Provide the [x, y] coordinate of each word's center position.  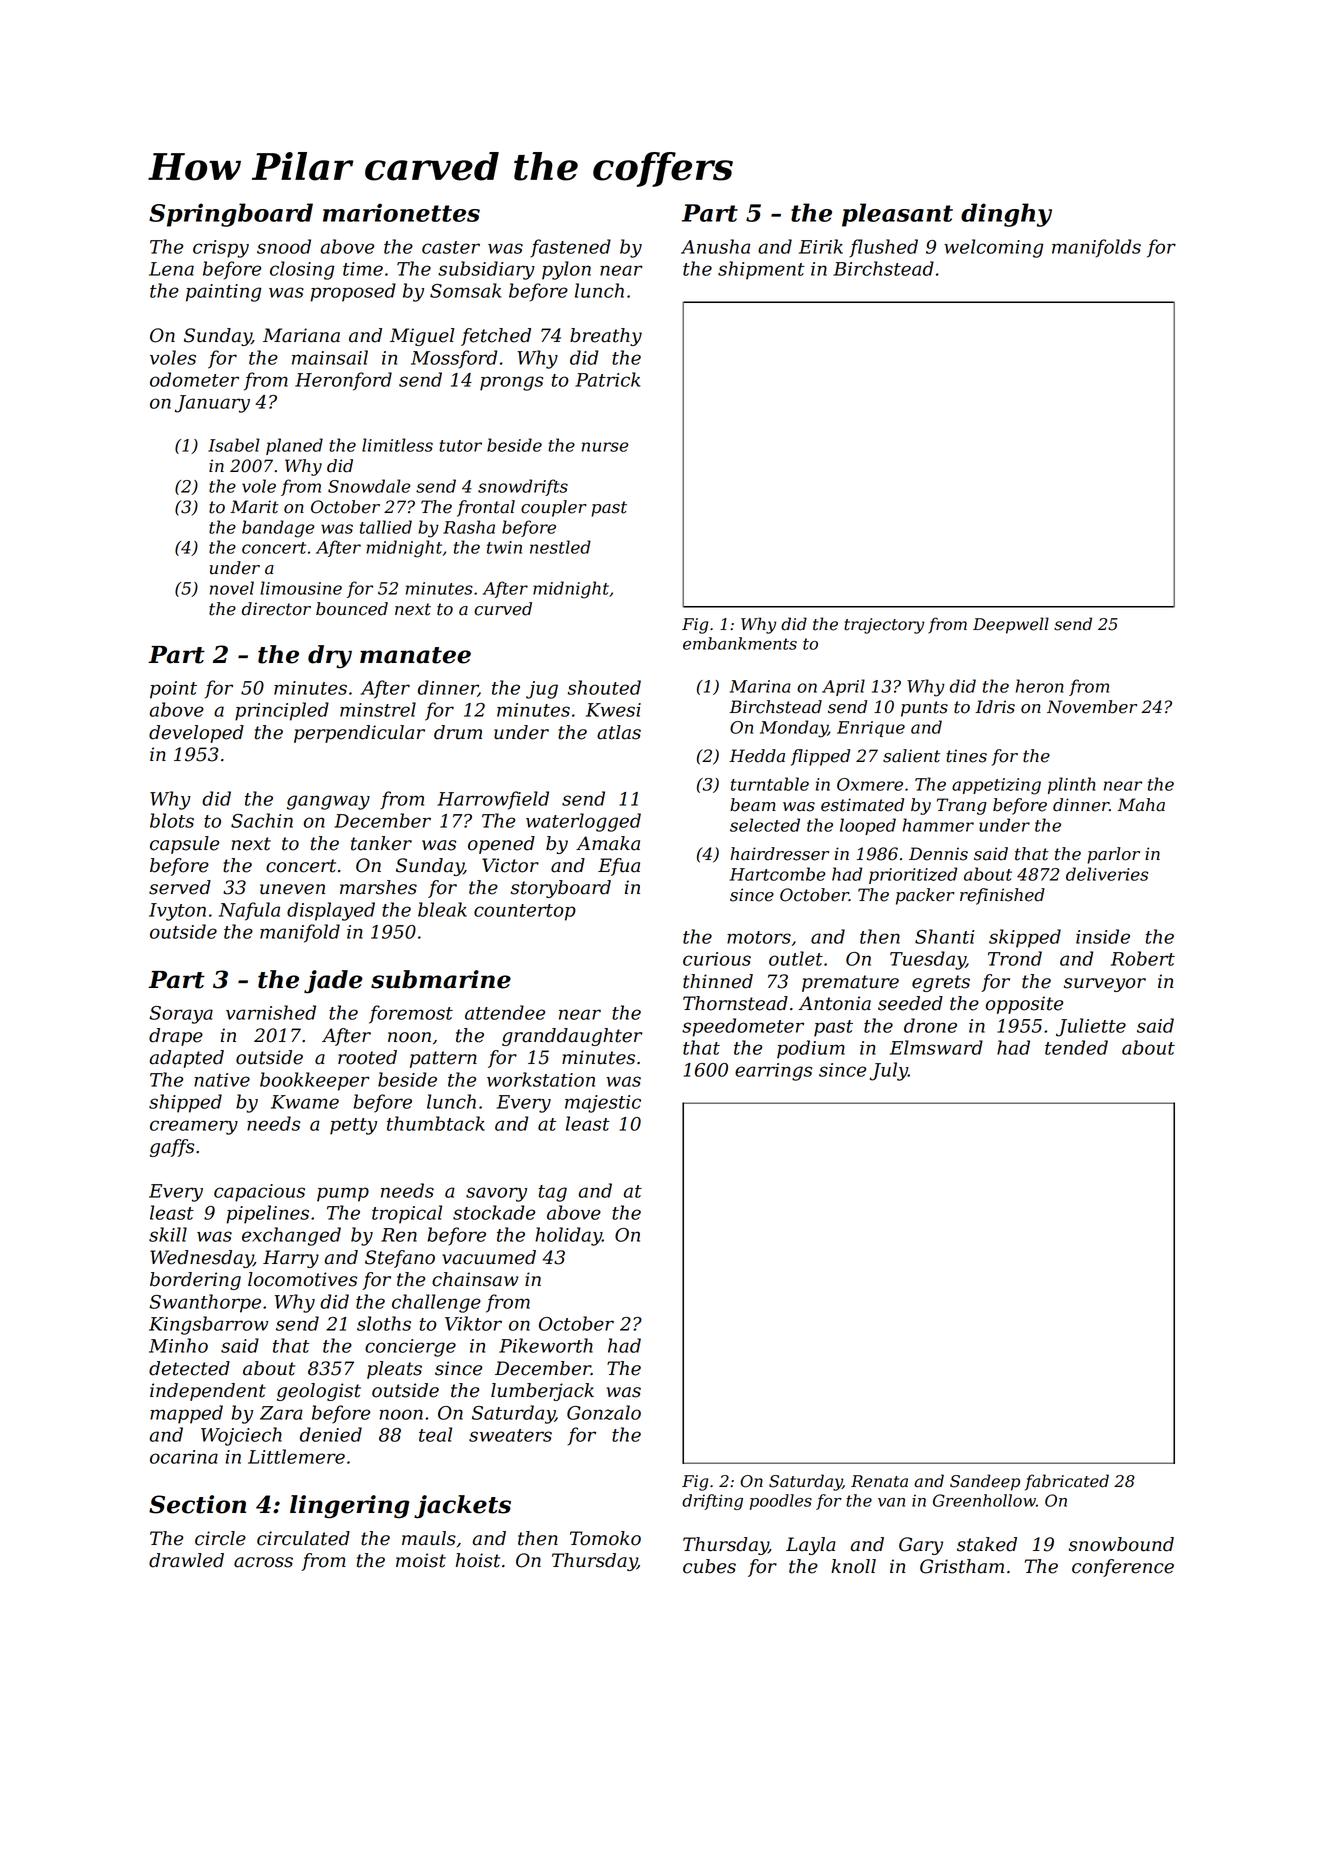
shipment [761, 270]
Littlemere [296, 1456]
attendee [505, 1012]
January [212, 404]
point [173, 690]
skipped [1025, 938]
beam [753, 805]
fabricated [1067, 1482]
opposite [1024, 1005]
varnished [271, 1012]
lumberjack [542, 1392]
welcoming [993, 248]
